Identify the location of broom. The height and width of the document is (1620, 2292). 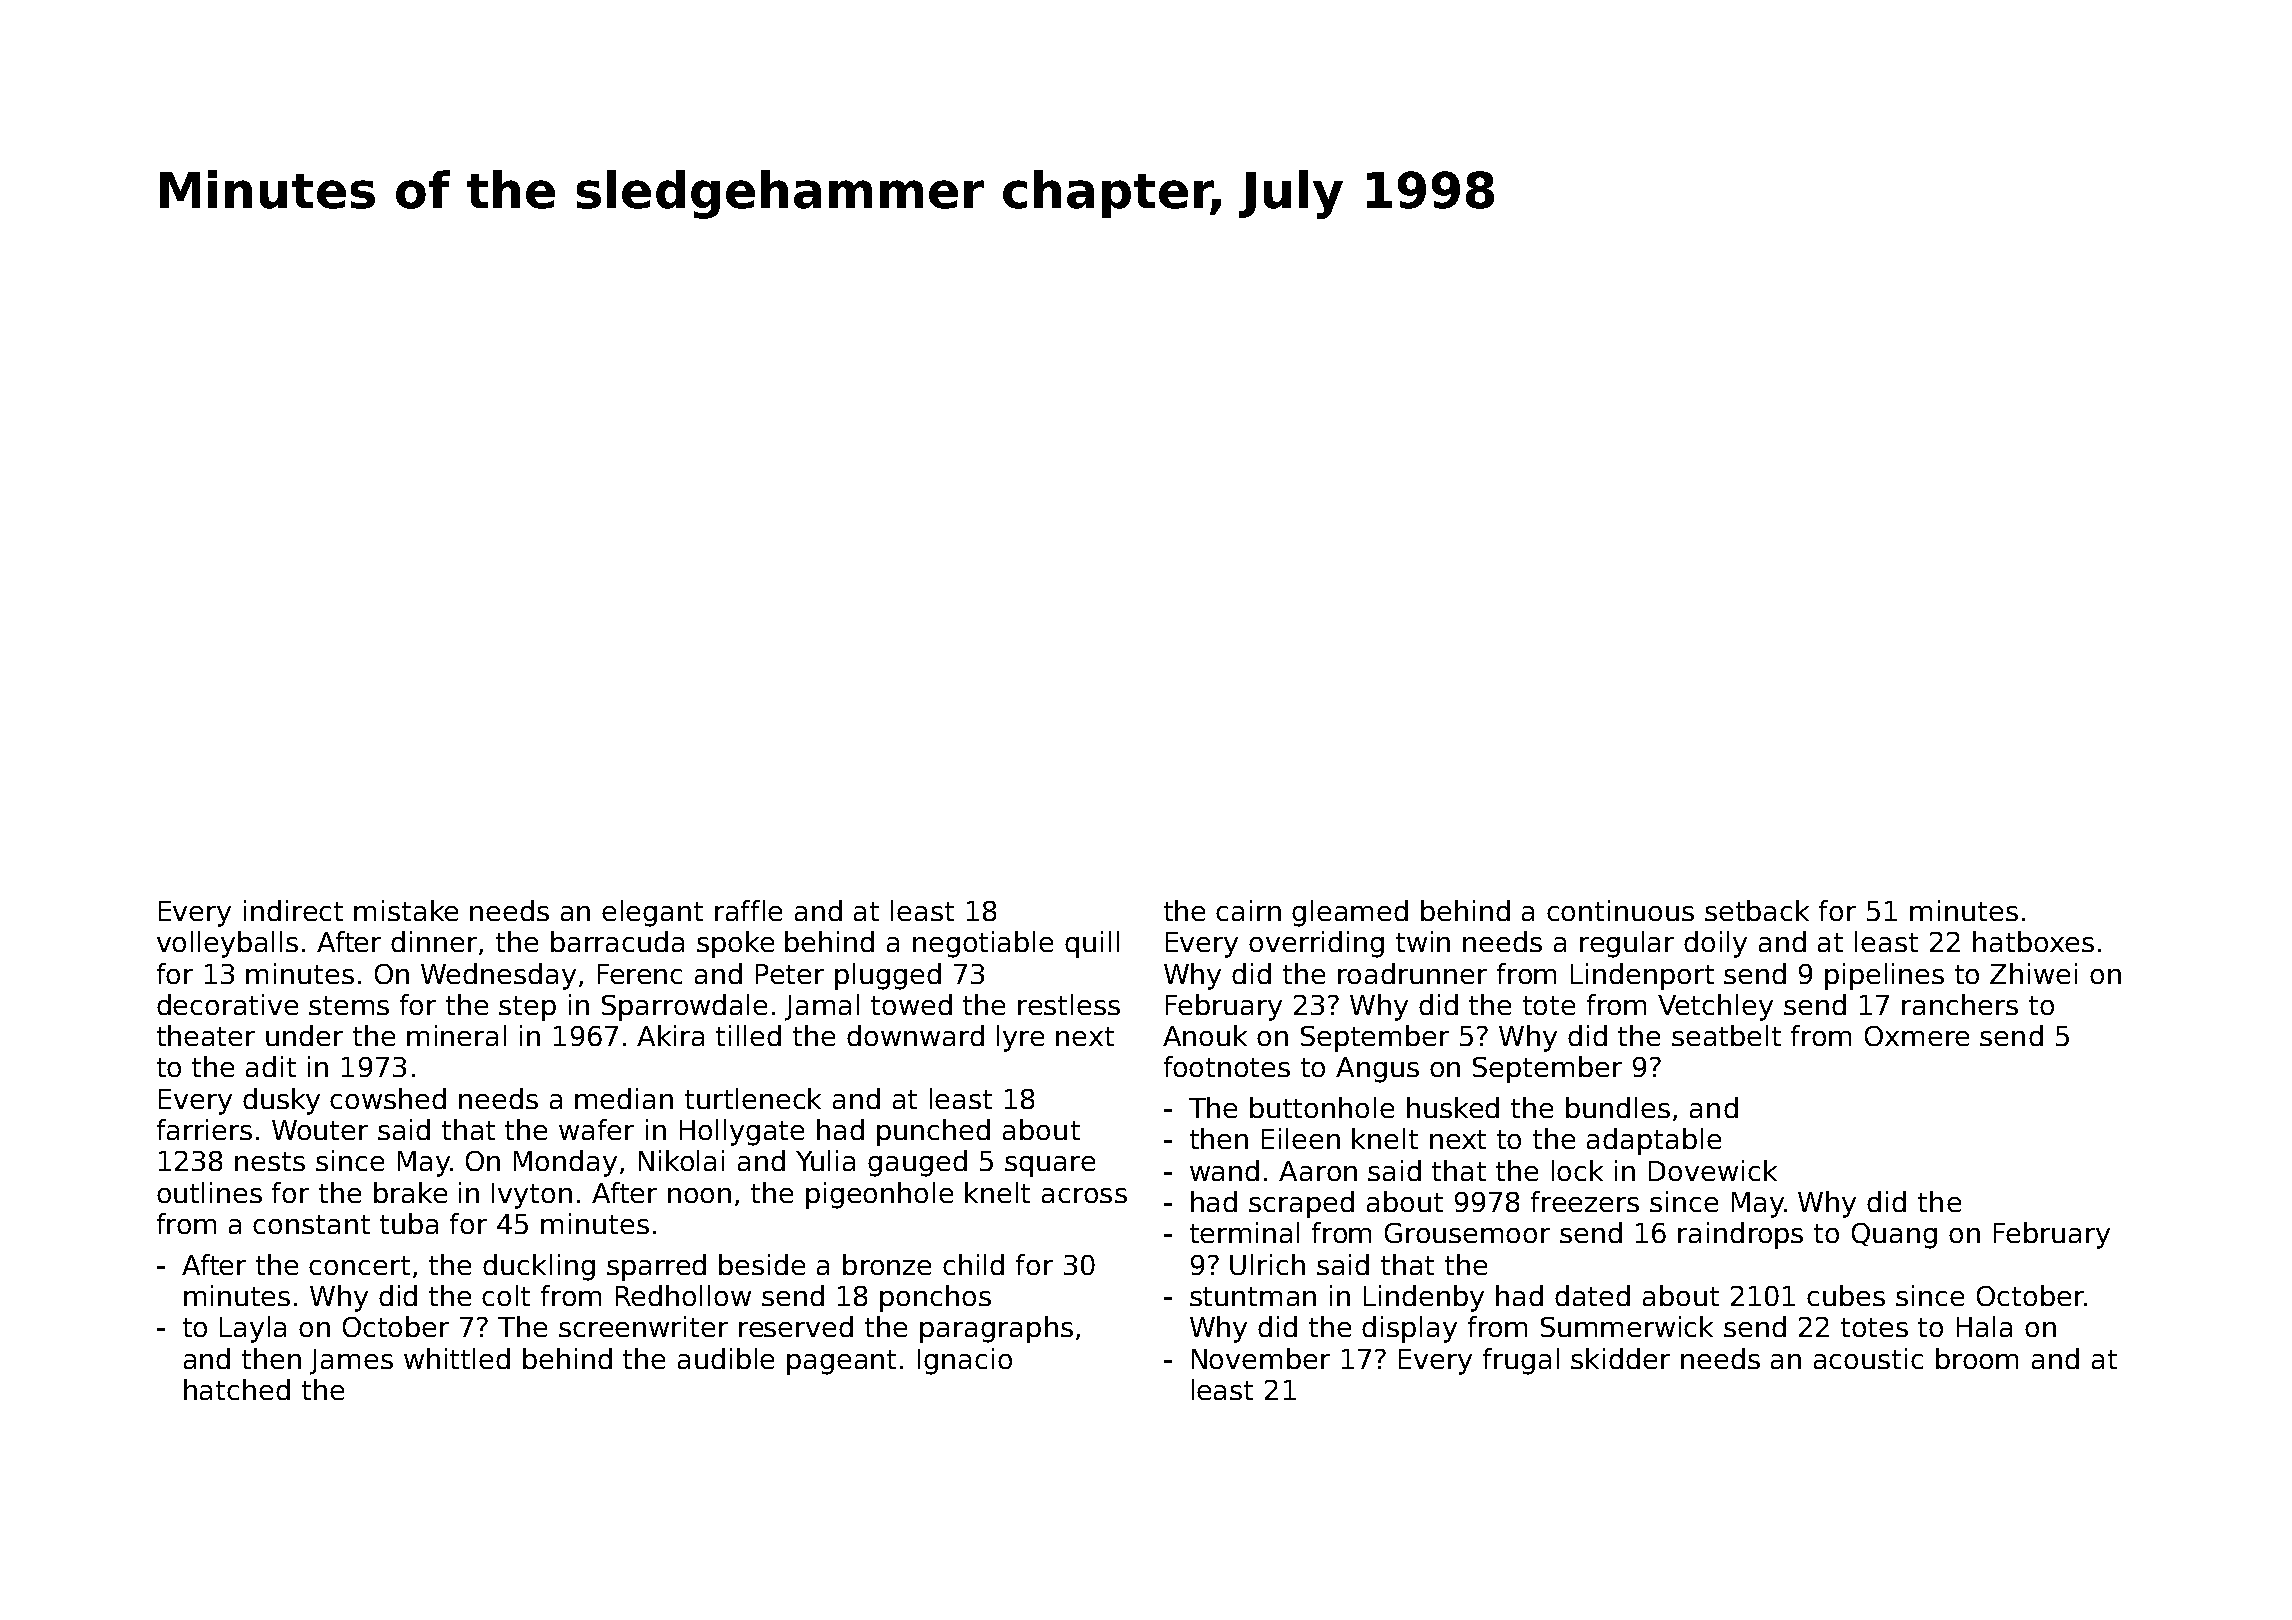
(1977, 1358).
